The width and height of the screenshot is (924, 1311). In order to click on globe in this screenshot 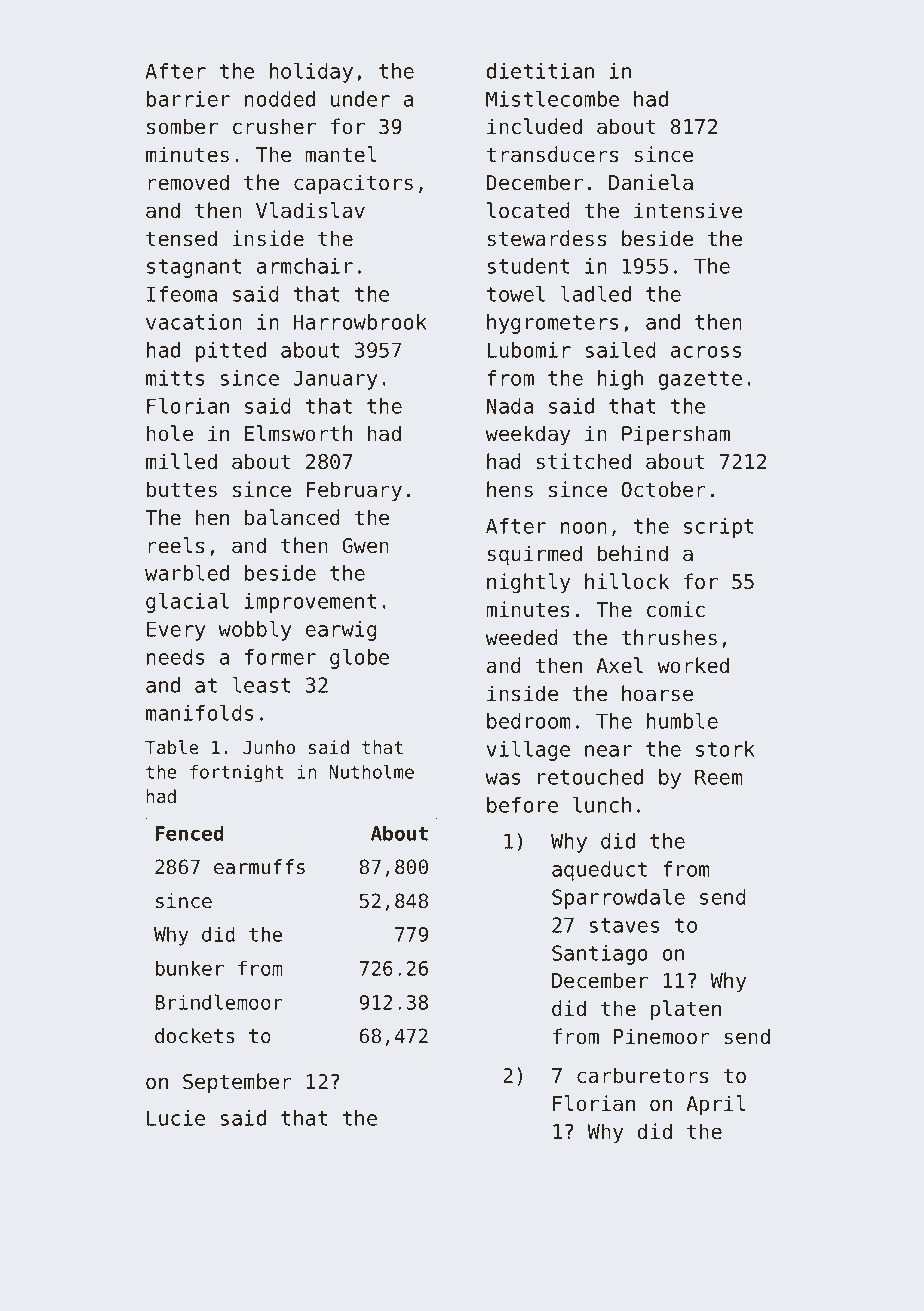, I will do `click(359, 659)`.
